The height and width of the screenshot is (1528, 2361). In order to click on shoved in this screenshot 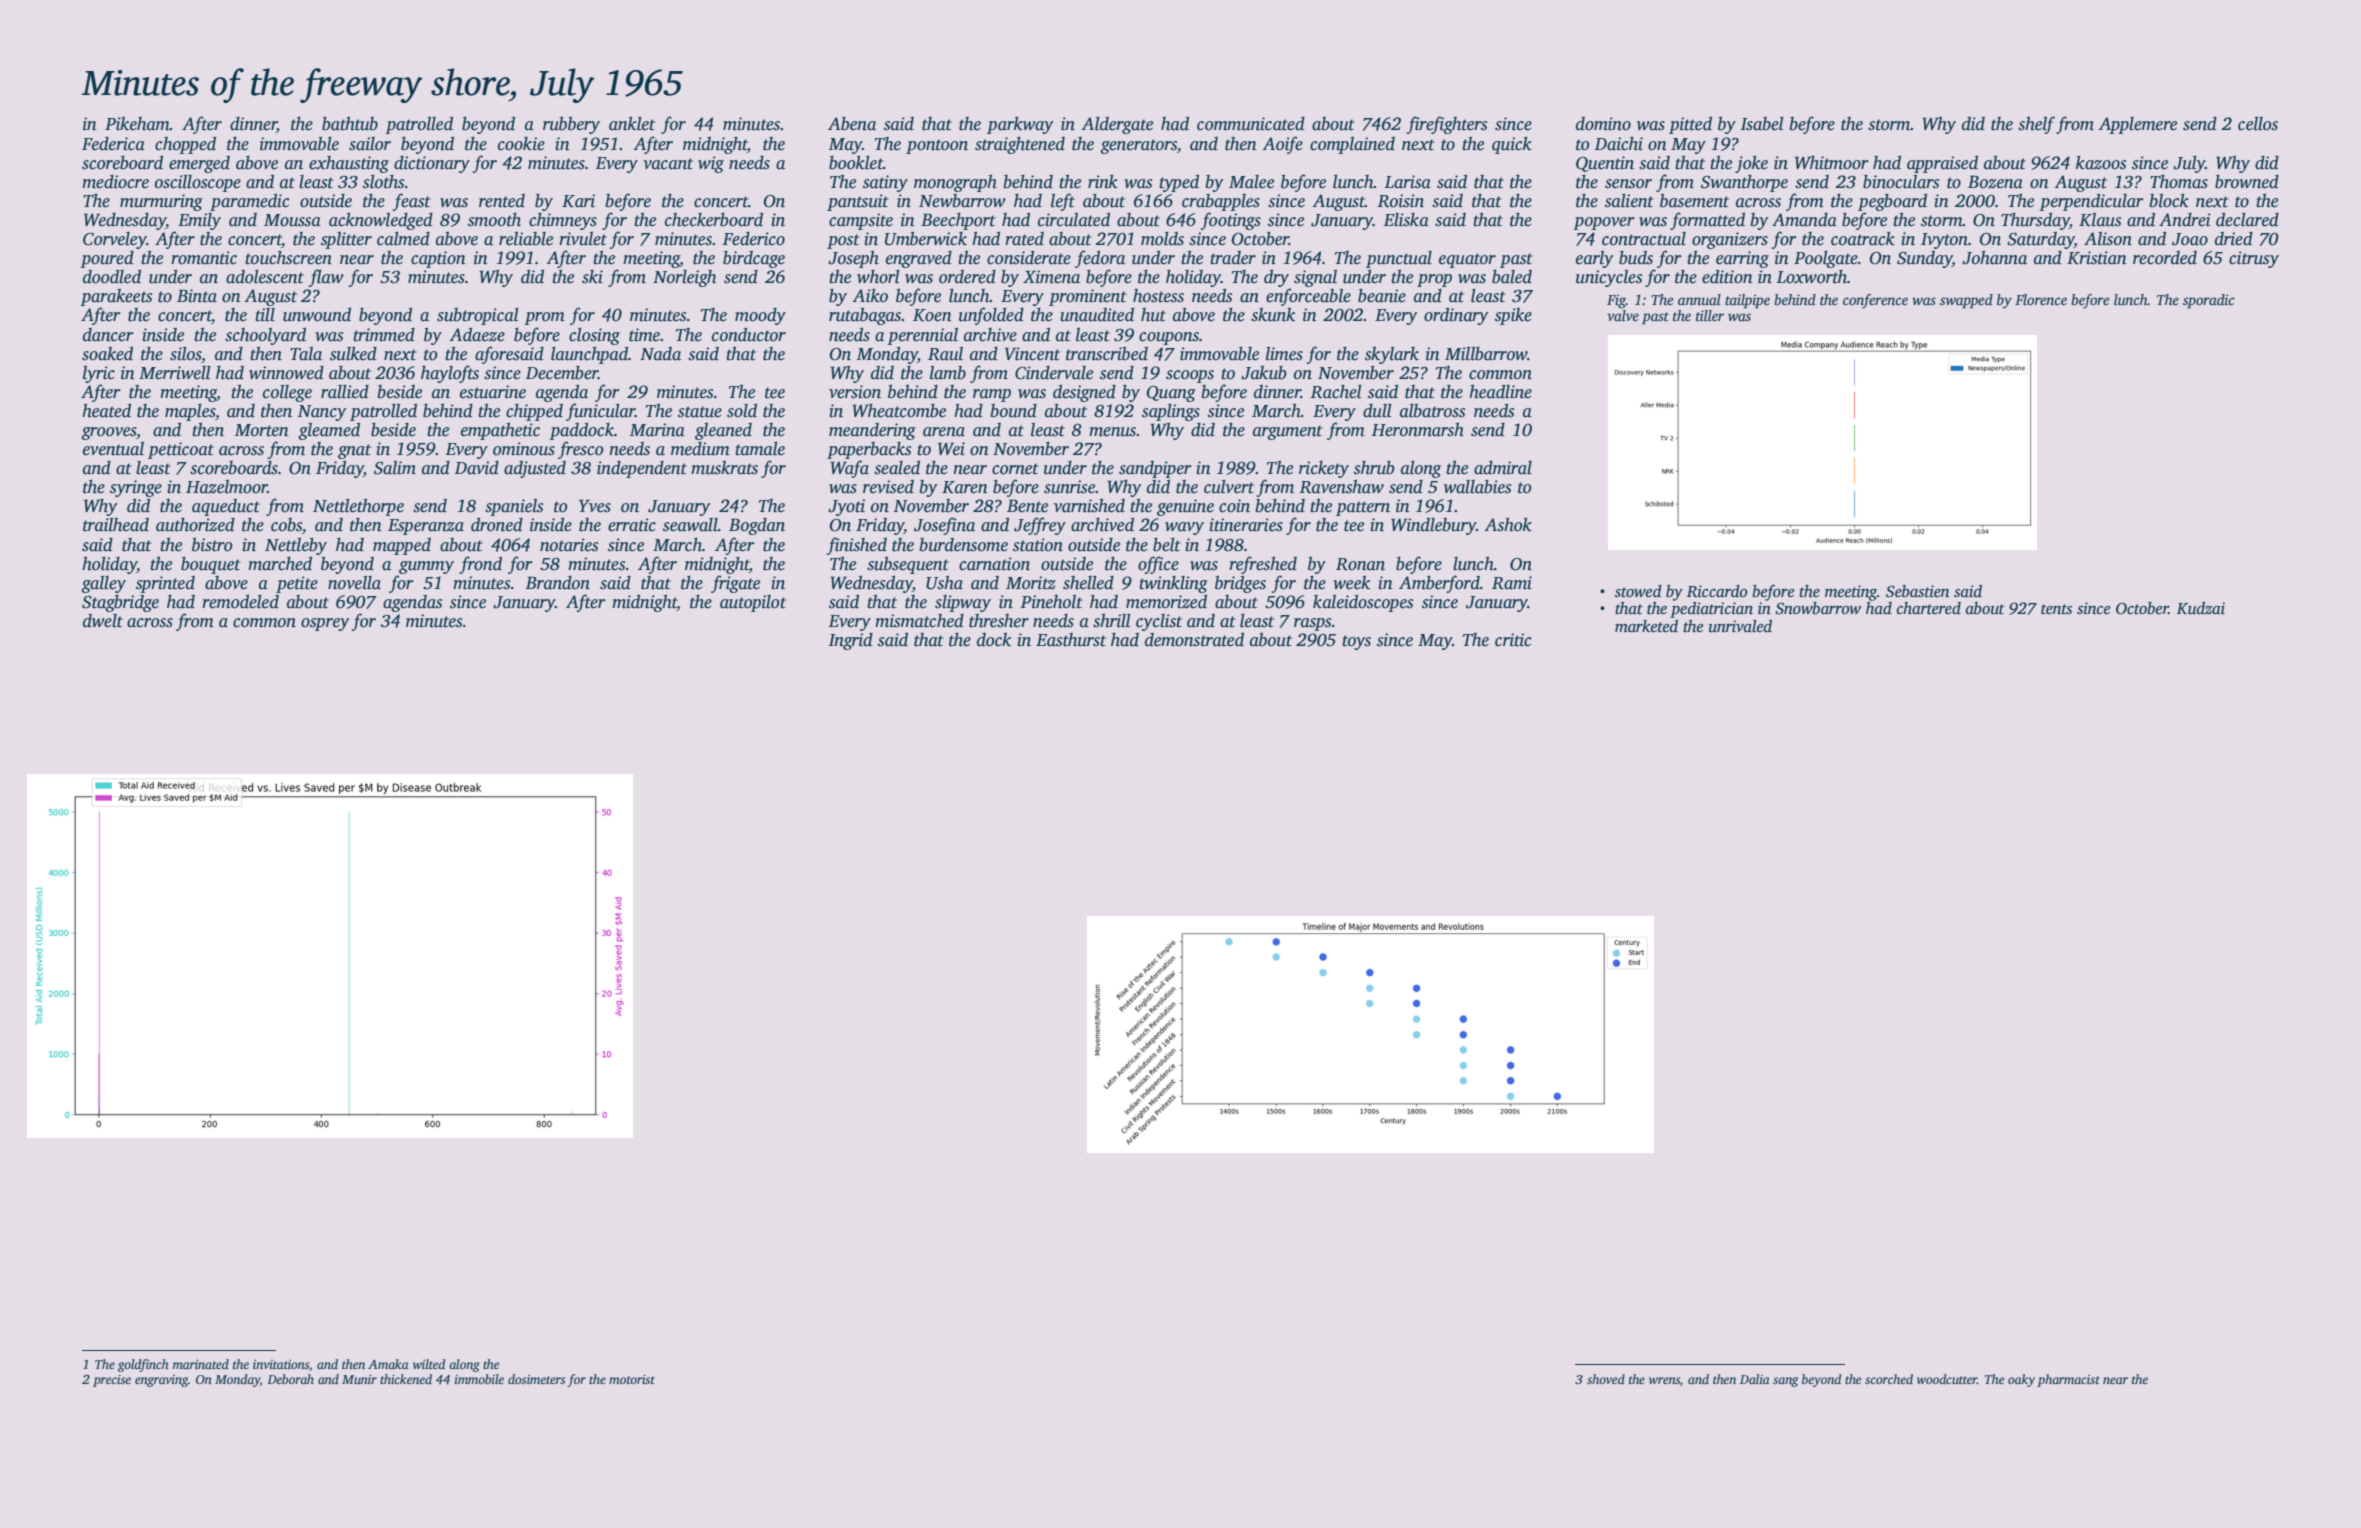, I will do `click(1606, 1379)`.
